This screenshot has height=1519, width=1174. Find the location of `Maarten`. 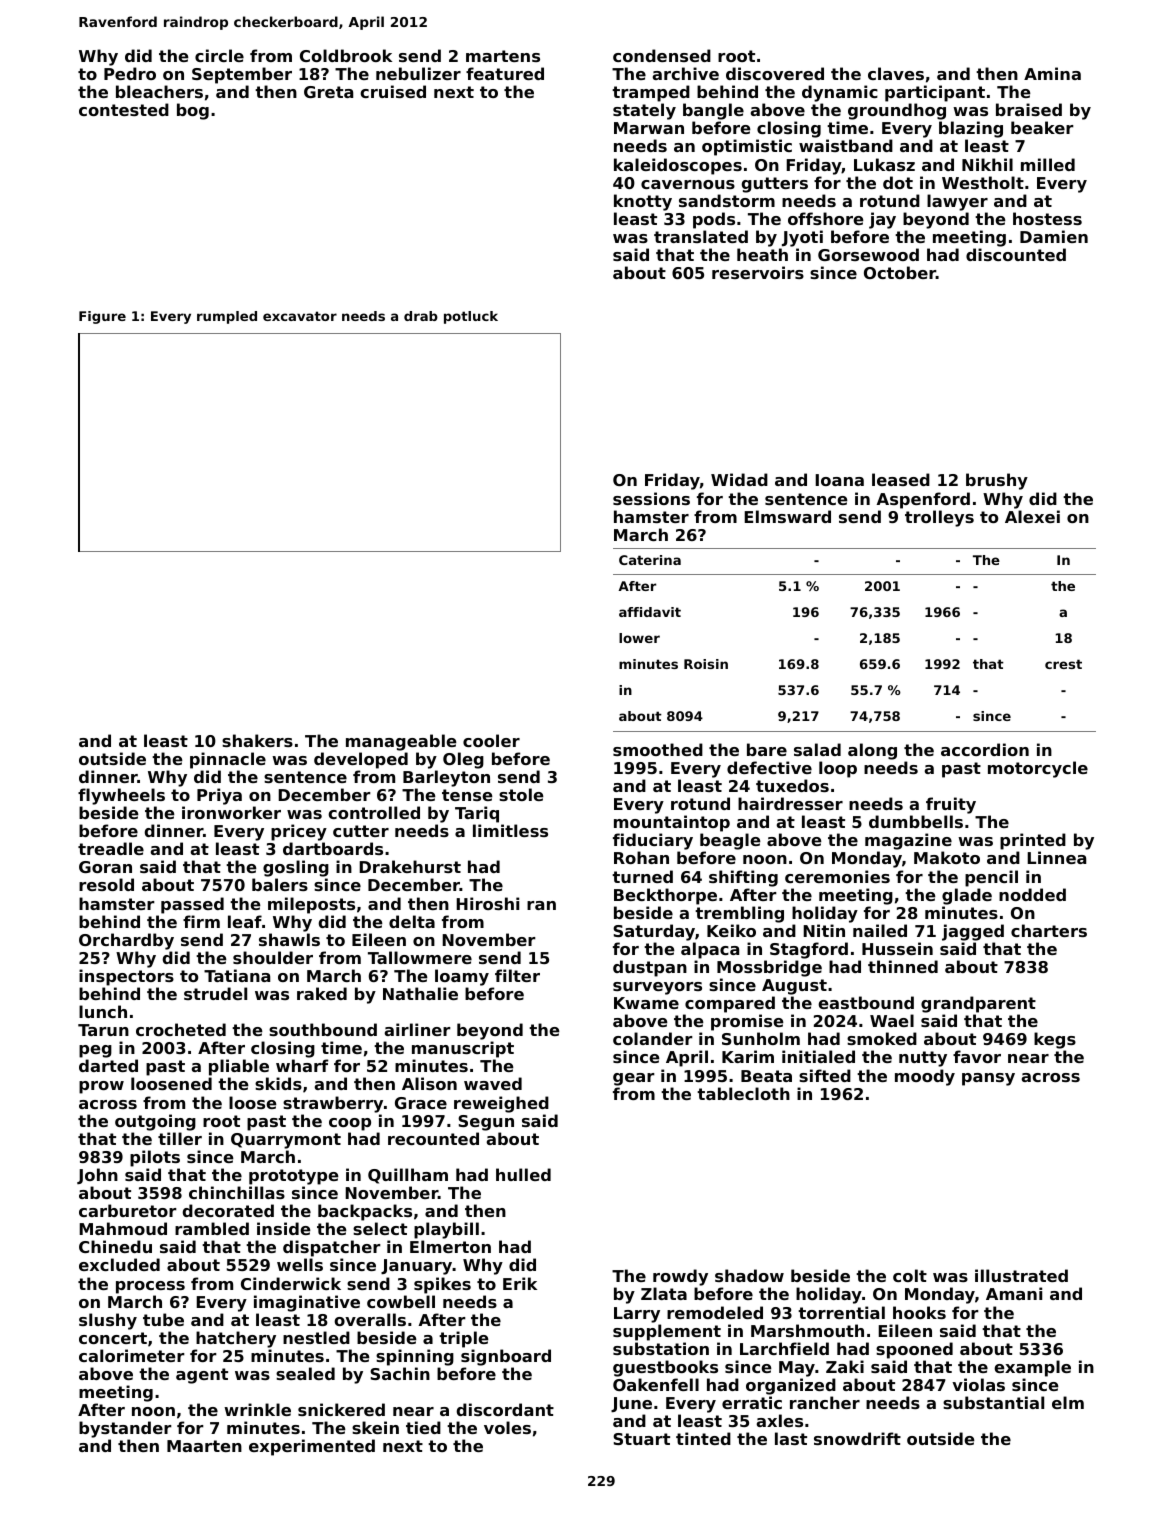

Maarten is located at coordinates (204, 1446).
